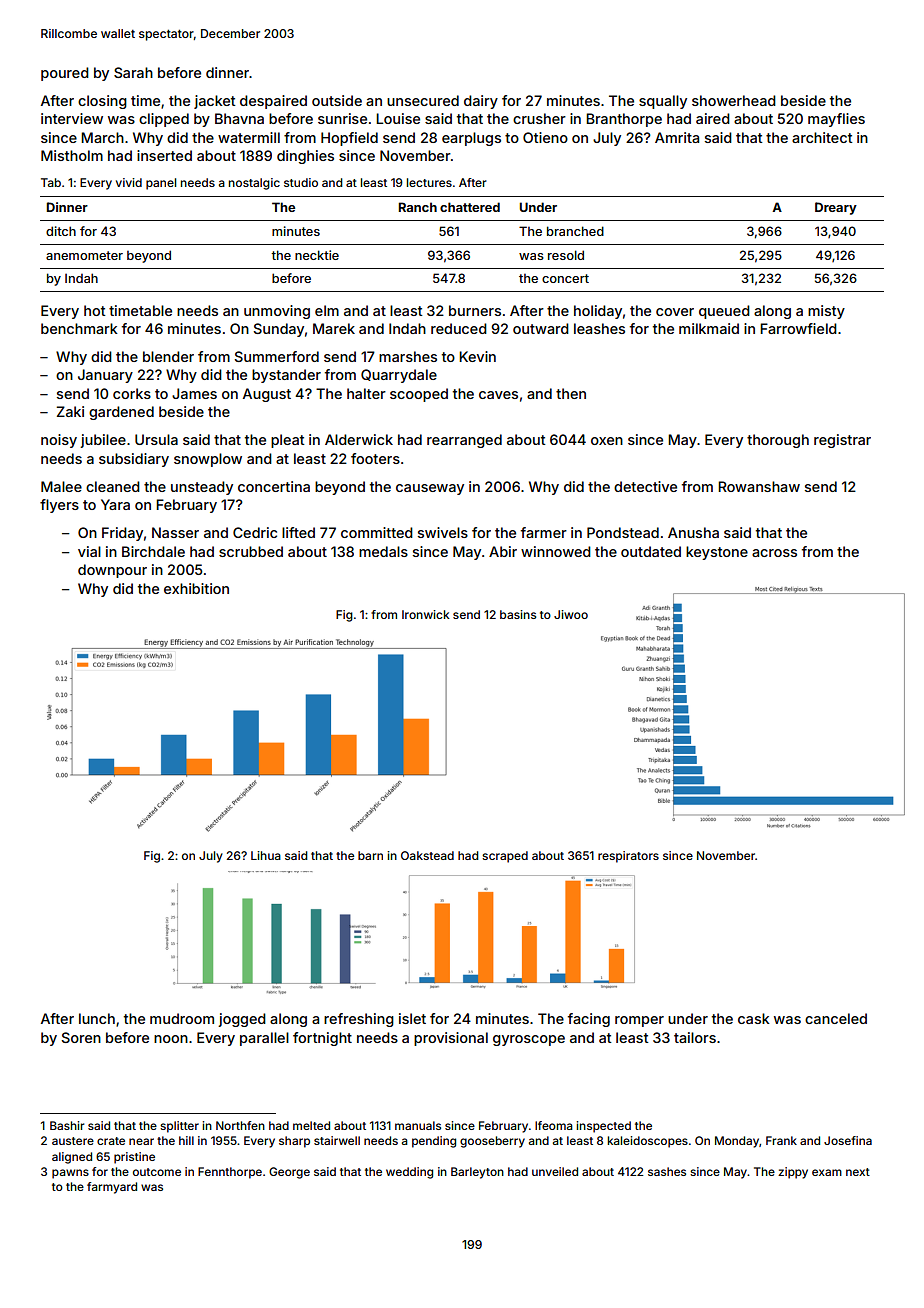 This screenshot has height=1308, width=924. I want to click on Lihua, so click(266, 855).
